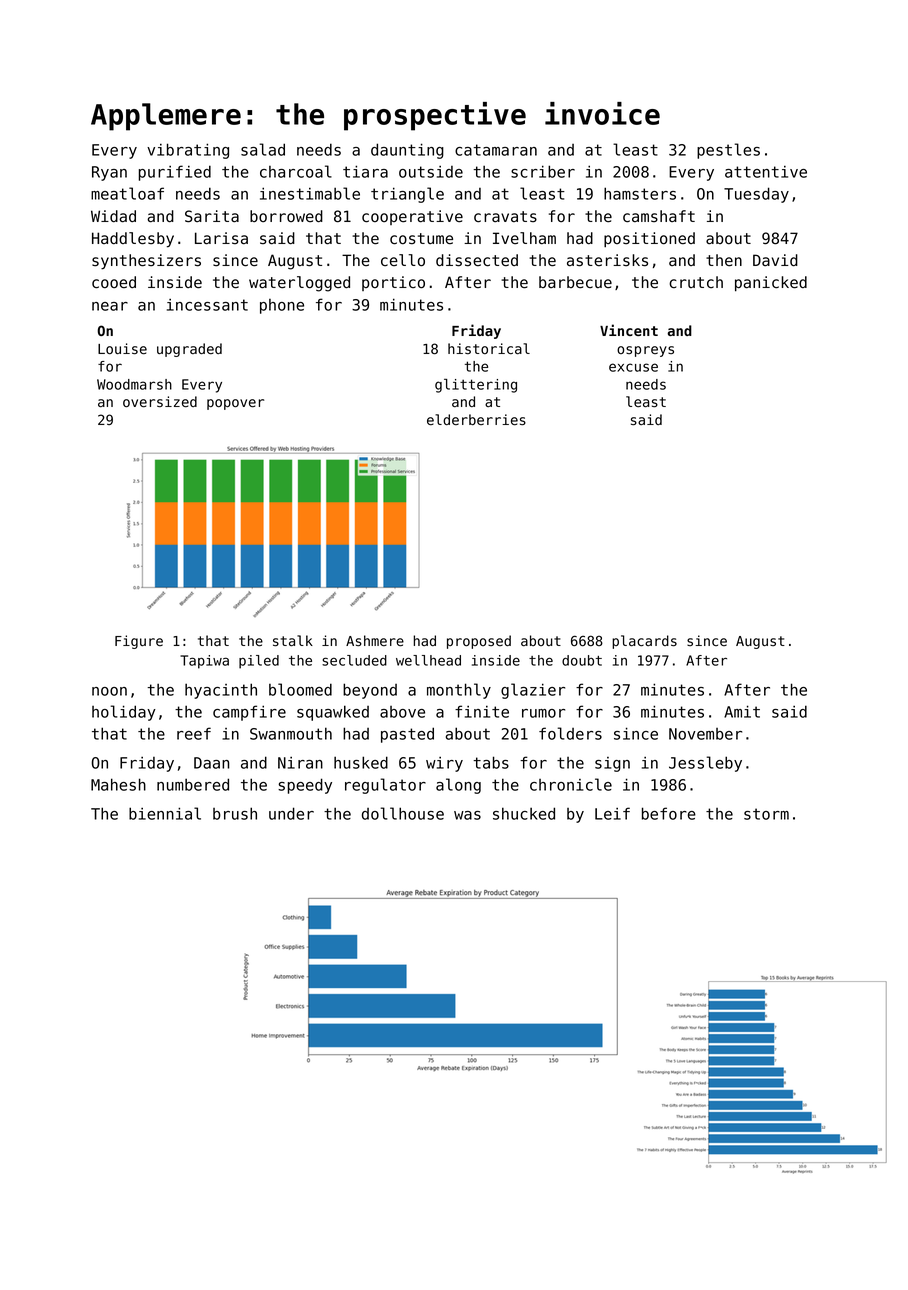 The height and width of the image is (1290, 908). I want to click on placards, so click(644, 642).
